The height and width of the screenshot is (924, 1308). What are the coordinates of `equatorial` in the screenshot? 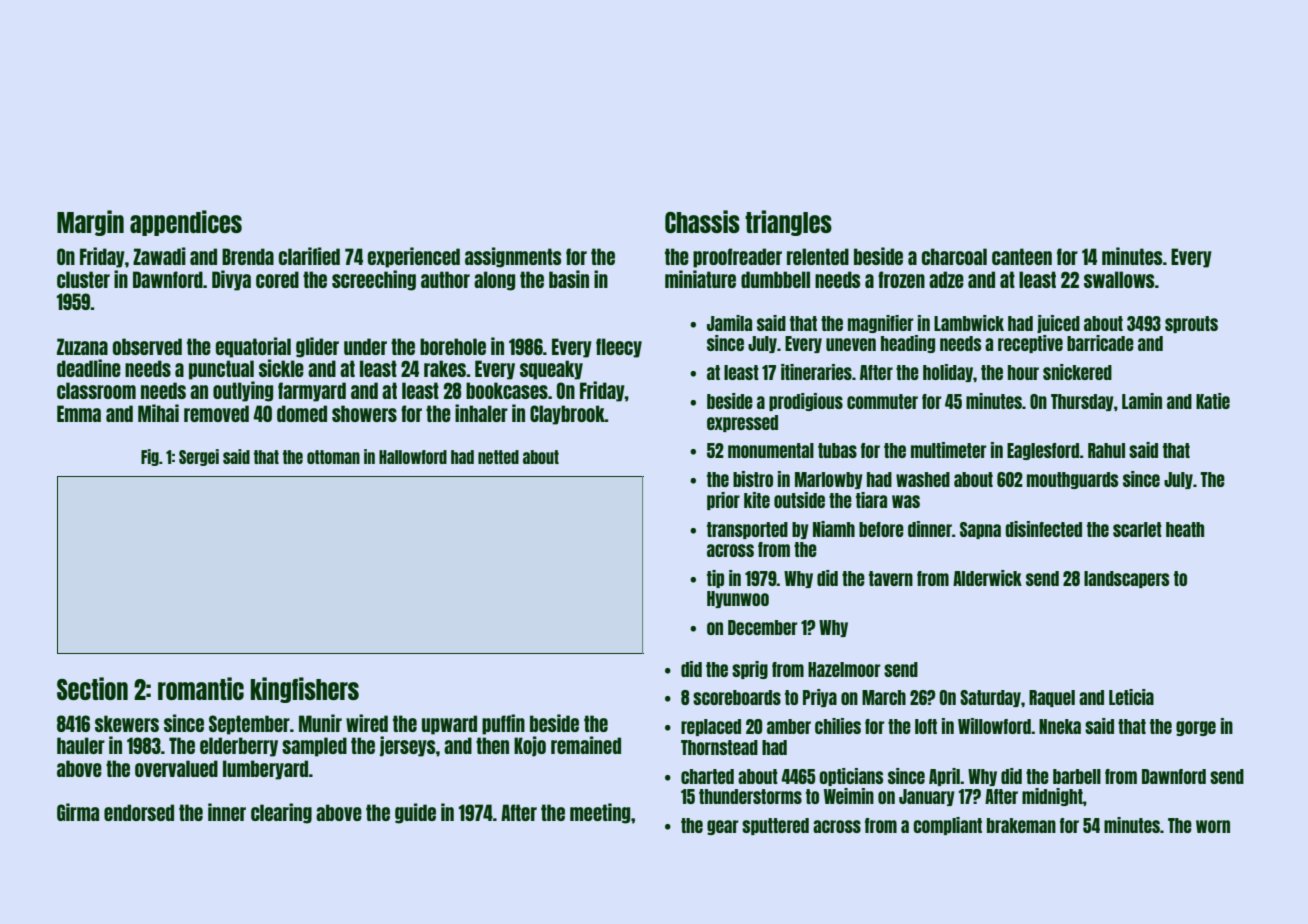 It's located at (253, 347).
